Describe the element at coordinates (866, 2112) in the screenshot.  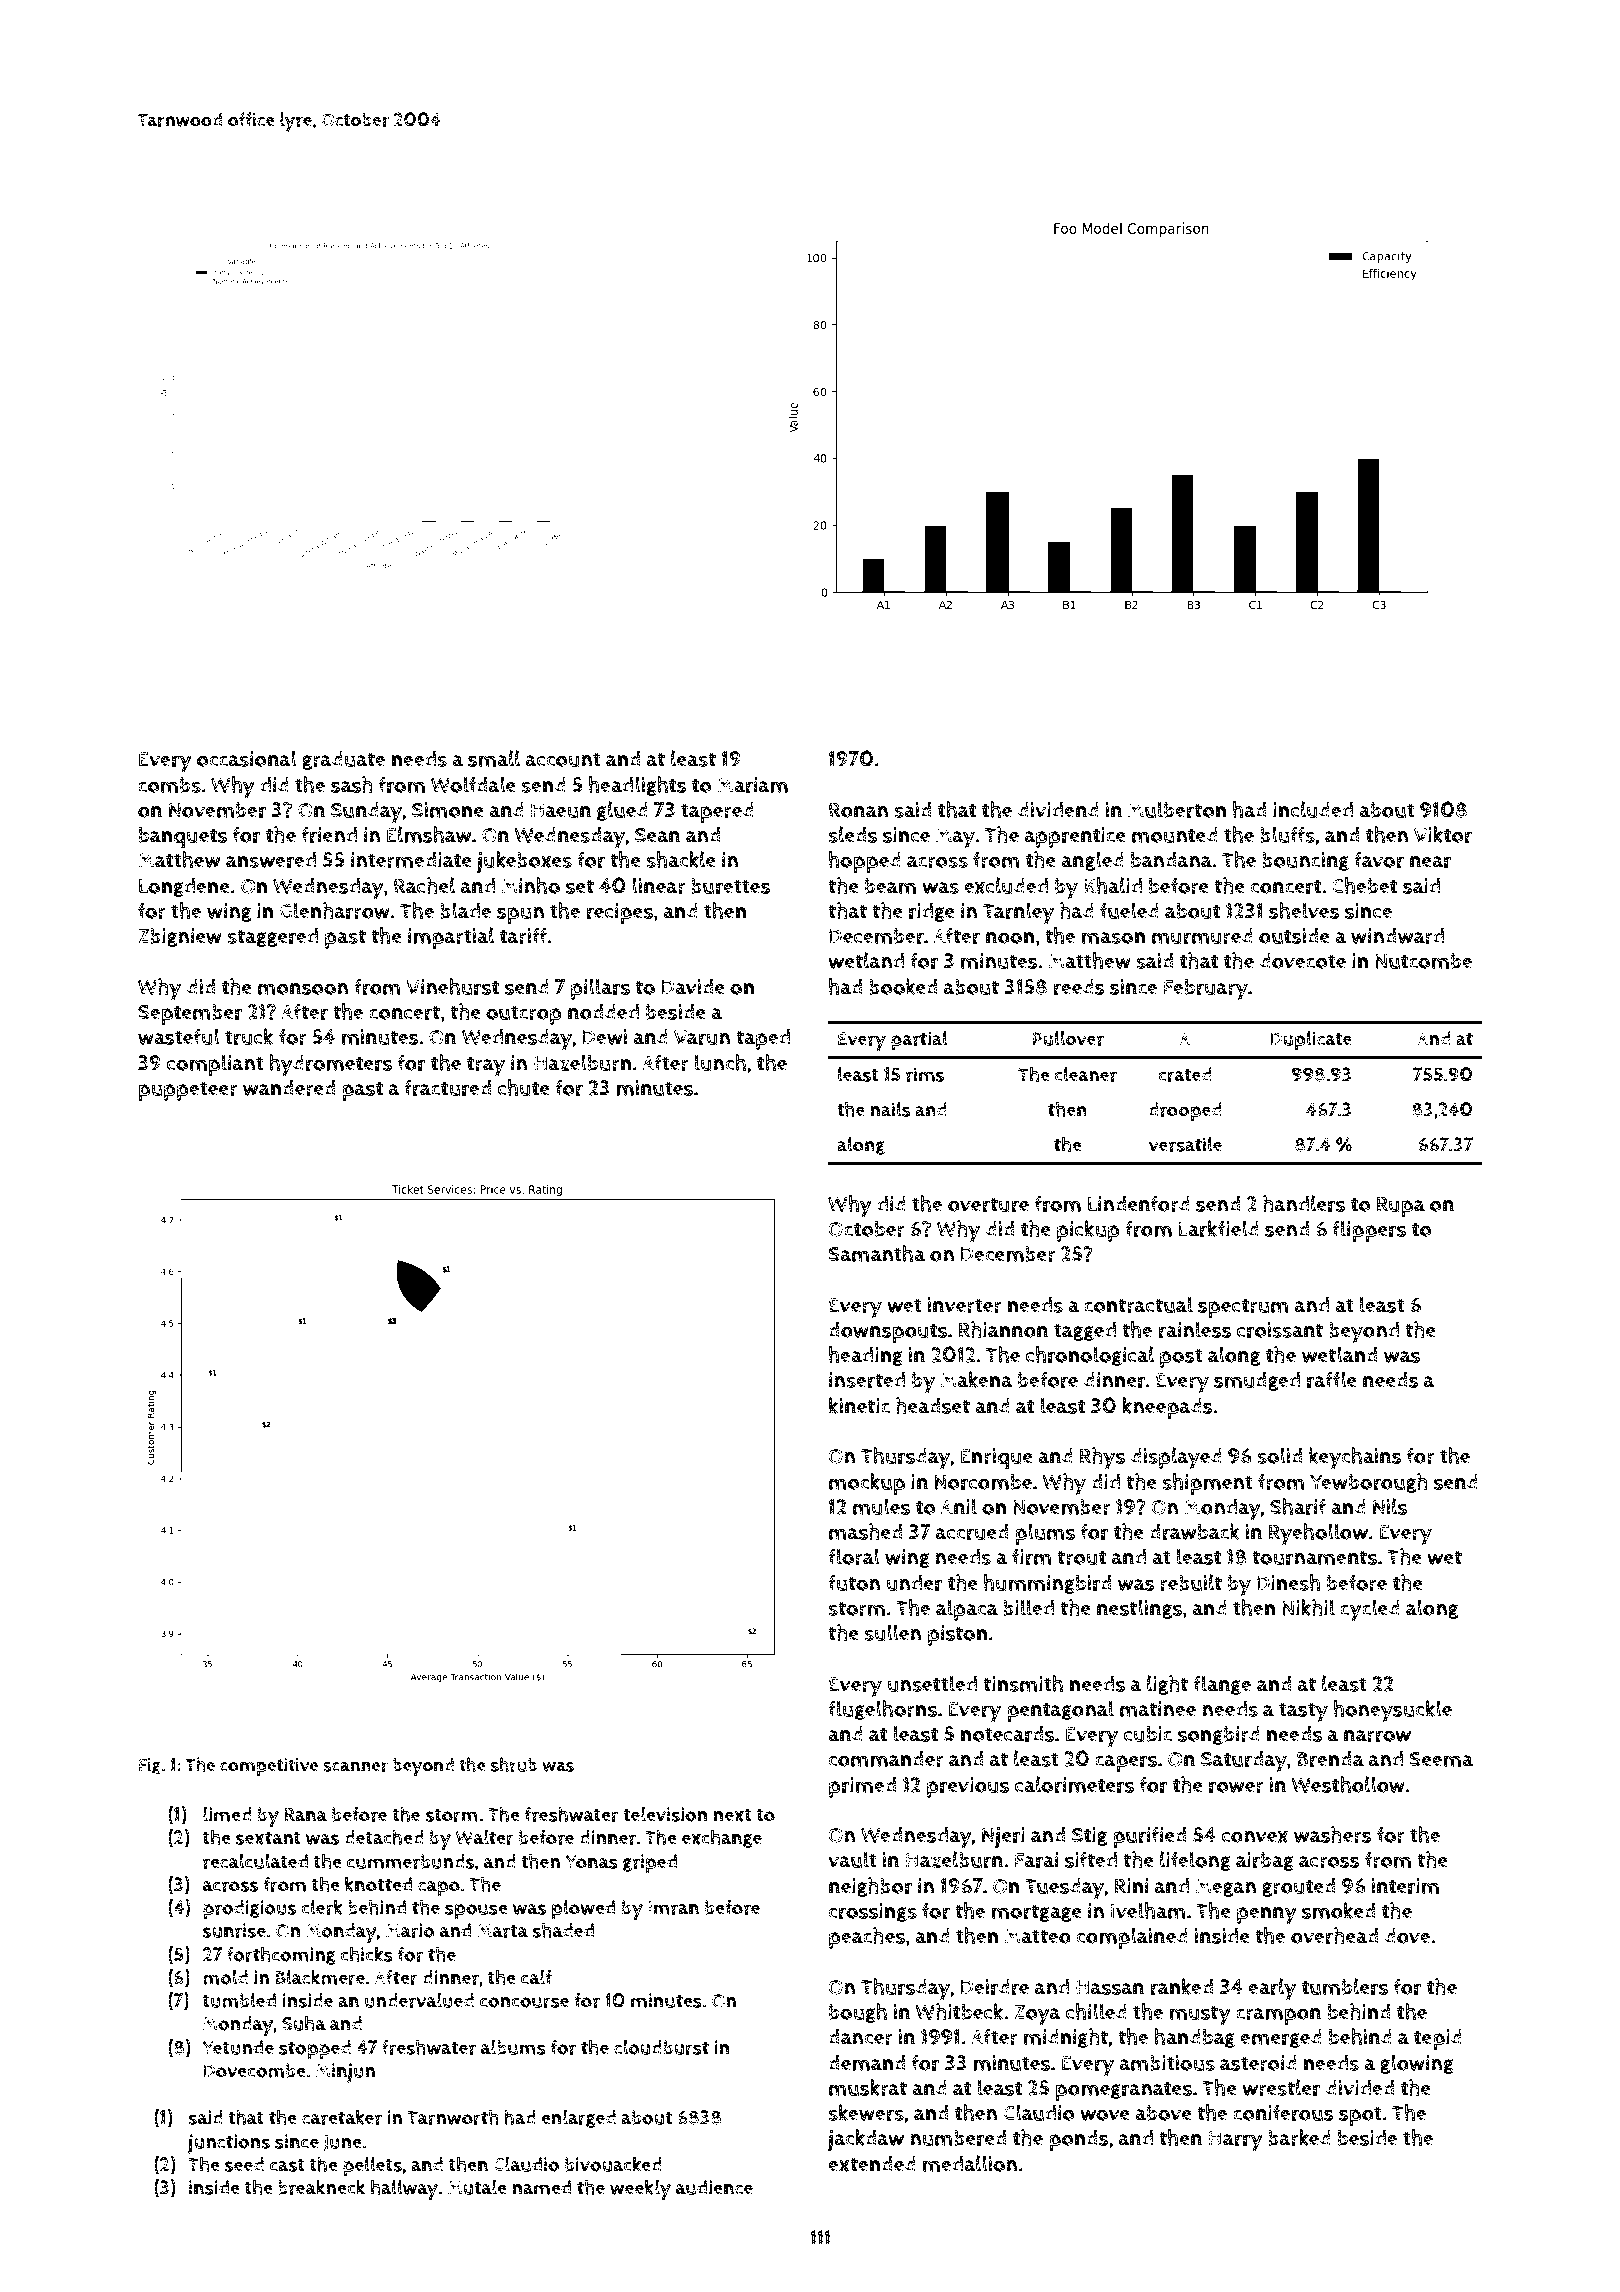
I see `skewers` at that location.
